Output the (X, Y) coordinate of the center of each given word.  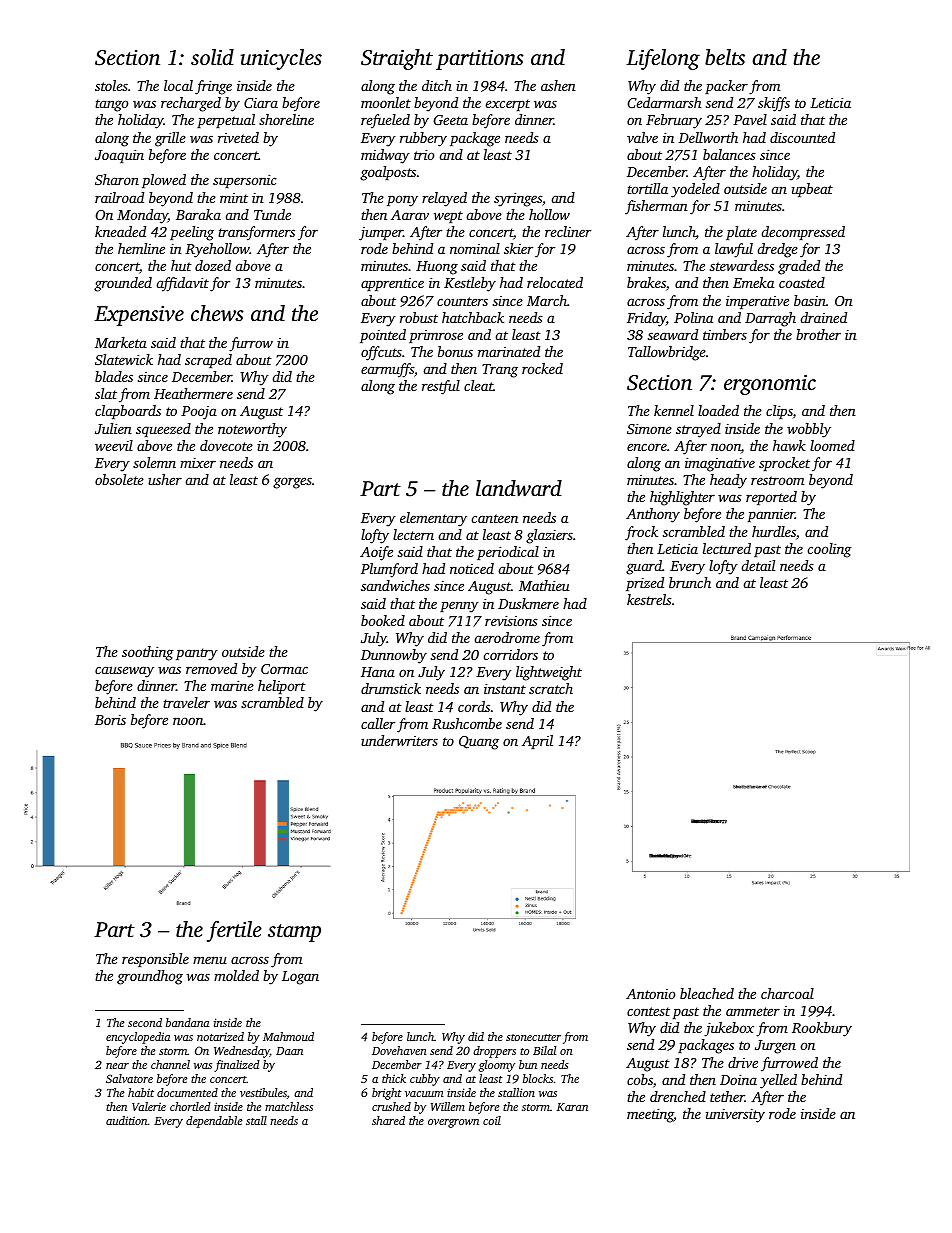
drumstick (391, 688)
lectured (727, 548)
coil (492, 1120)
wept (448, 217)
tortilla (647, 188)
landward (519, 488)
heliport (282, 687)
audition (127, 1120)
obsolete (119, 479)
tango (111, 105)
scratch (551, 688)
